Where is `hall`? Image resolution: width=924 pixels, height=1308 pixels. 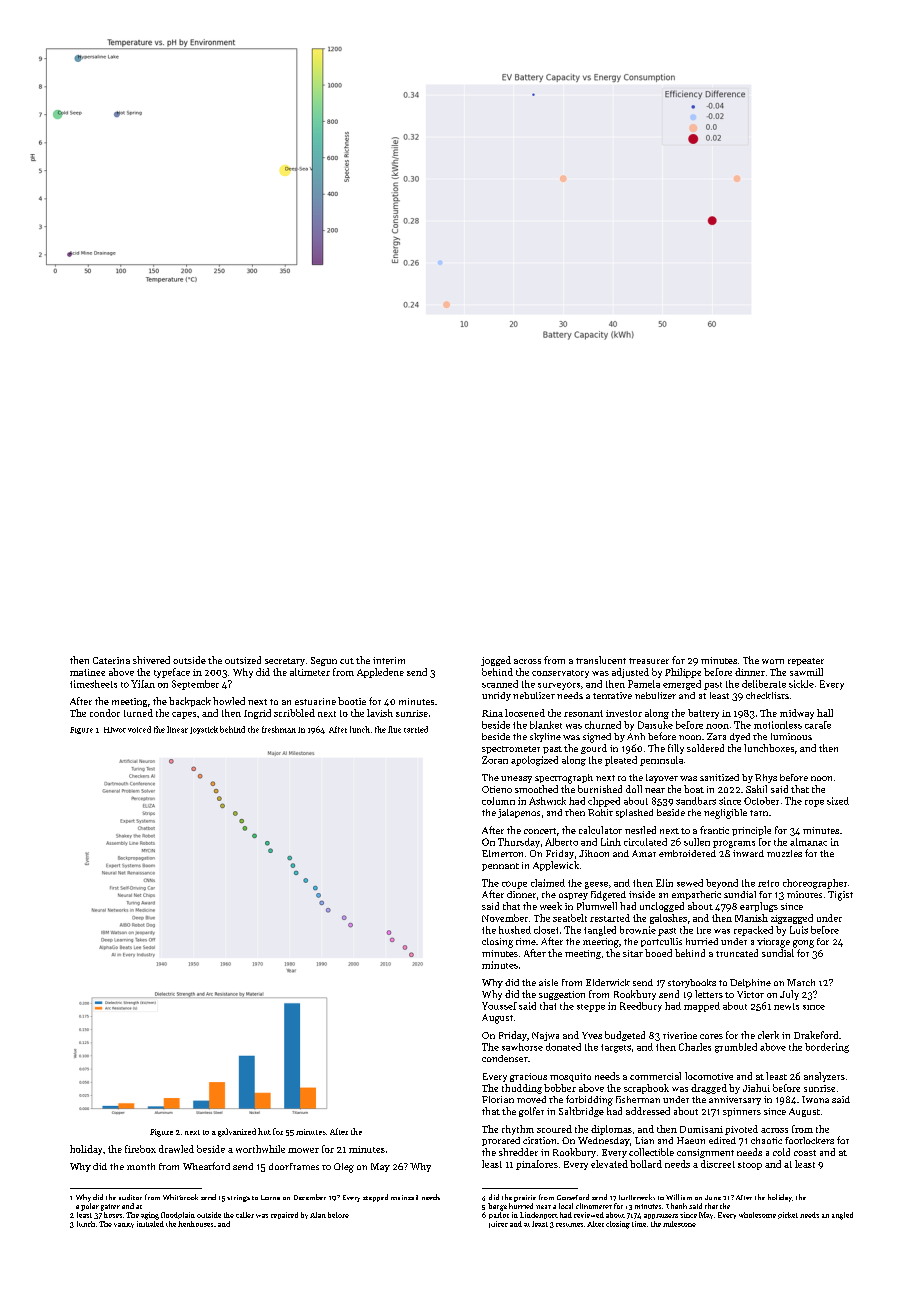 hall is located at coordinates (825, 713).
